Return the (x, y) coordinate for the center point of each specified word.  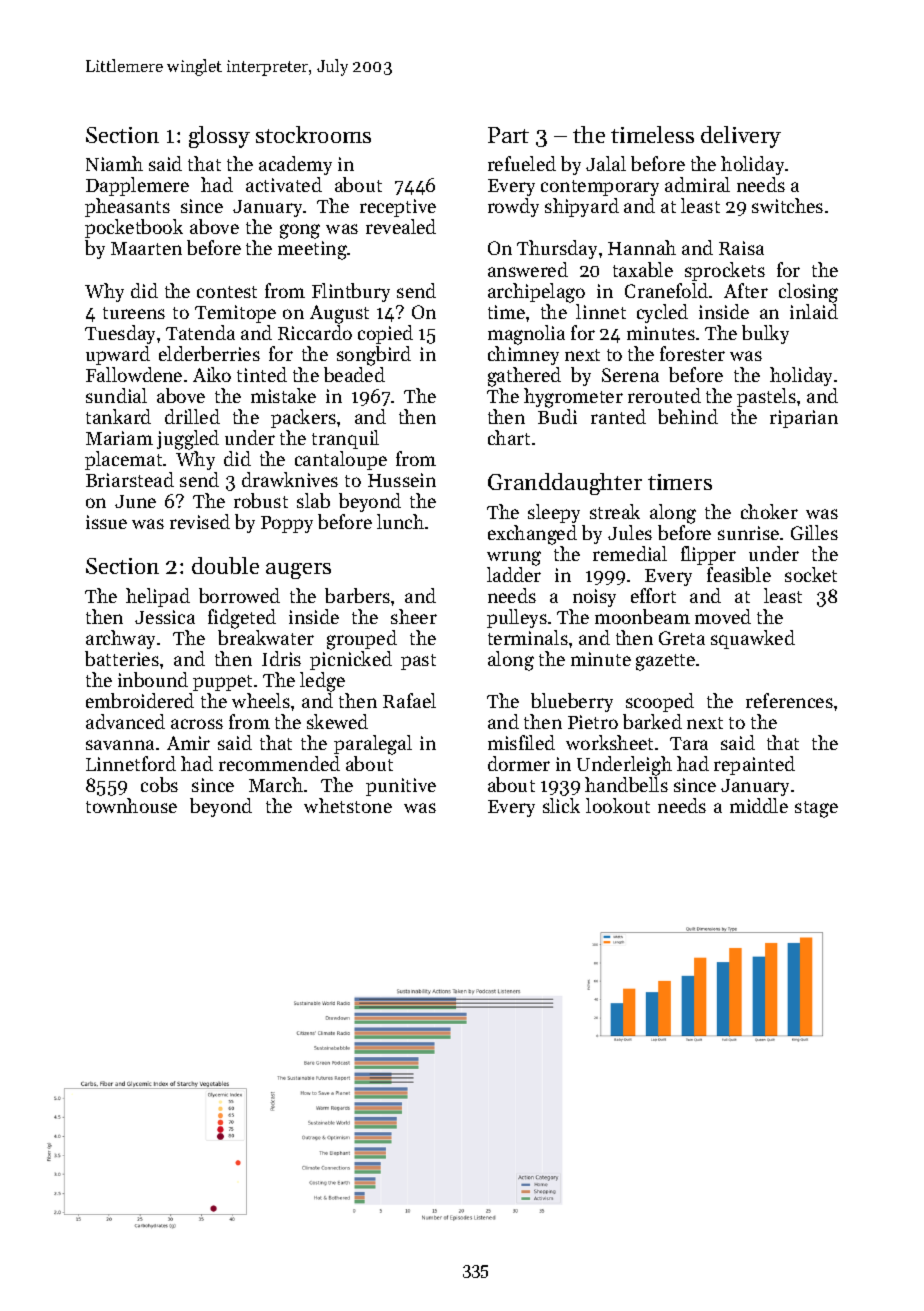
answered (528, 269)
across (197, 724)
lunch (400, 521)
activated (284, 184)
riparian (804, 419)
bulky (765, 334)
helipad (158, 597)
